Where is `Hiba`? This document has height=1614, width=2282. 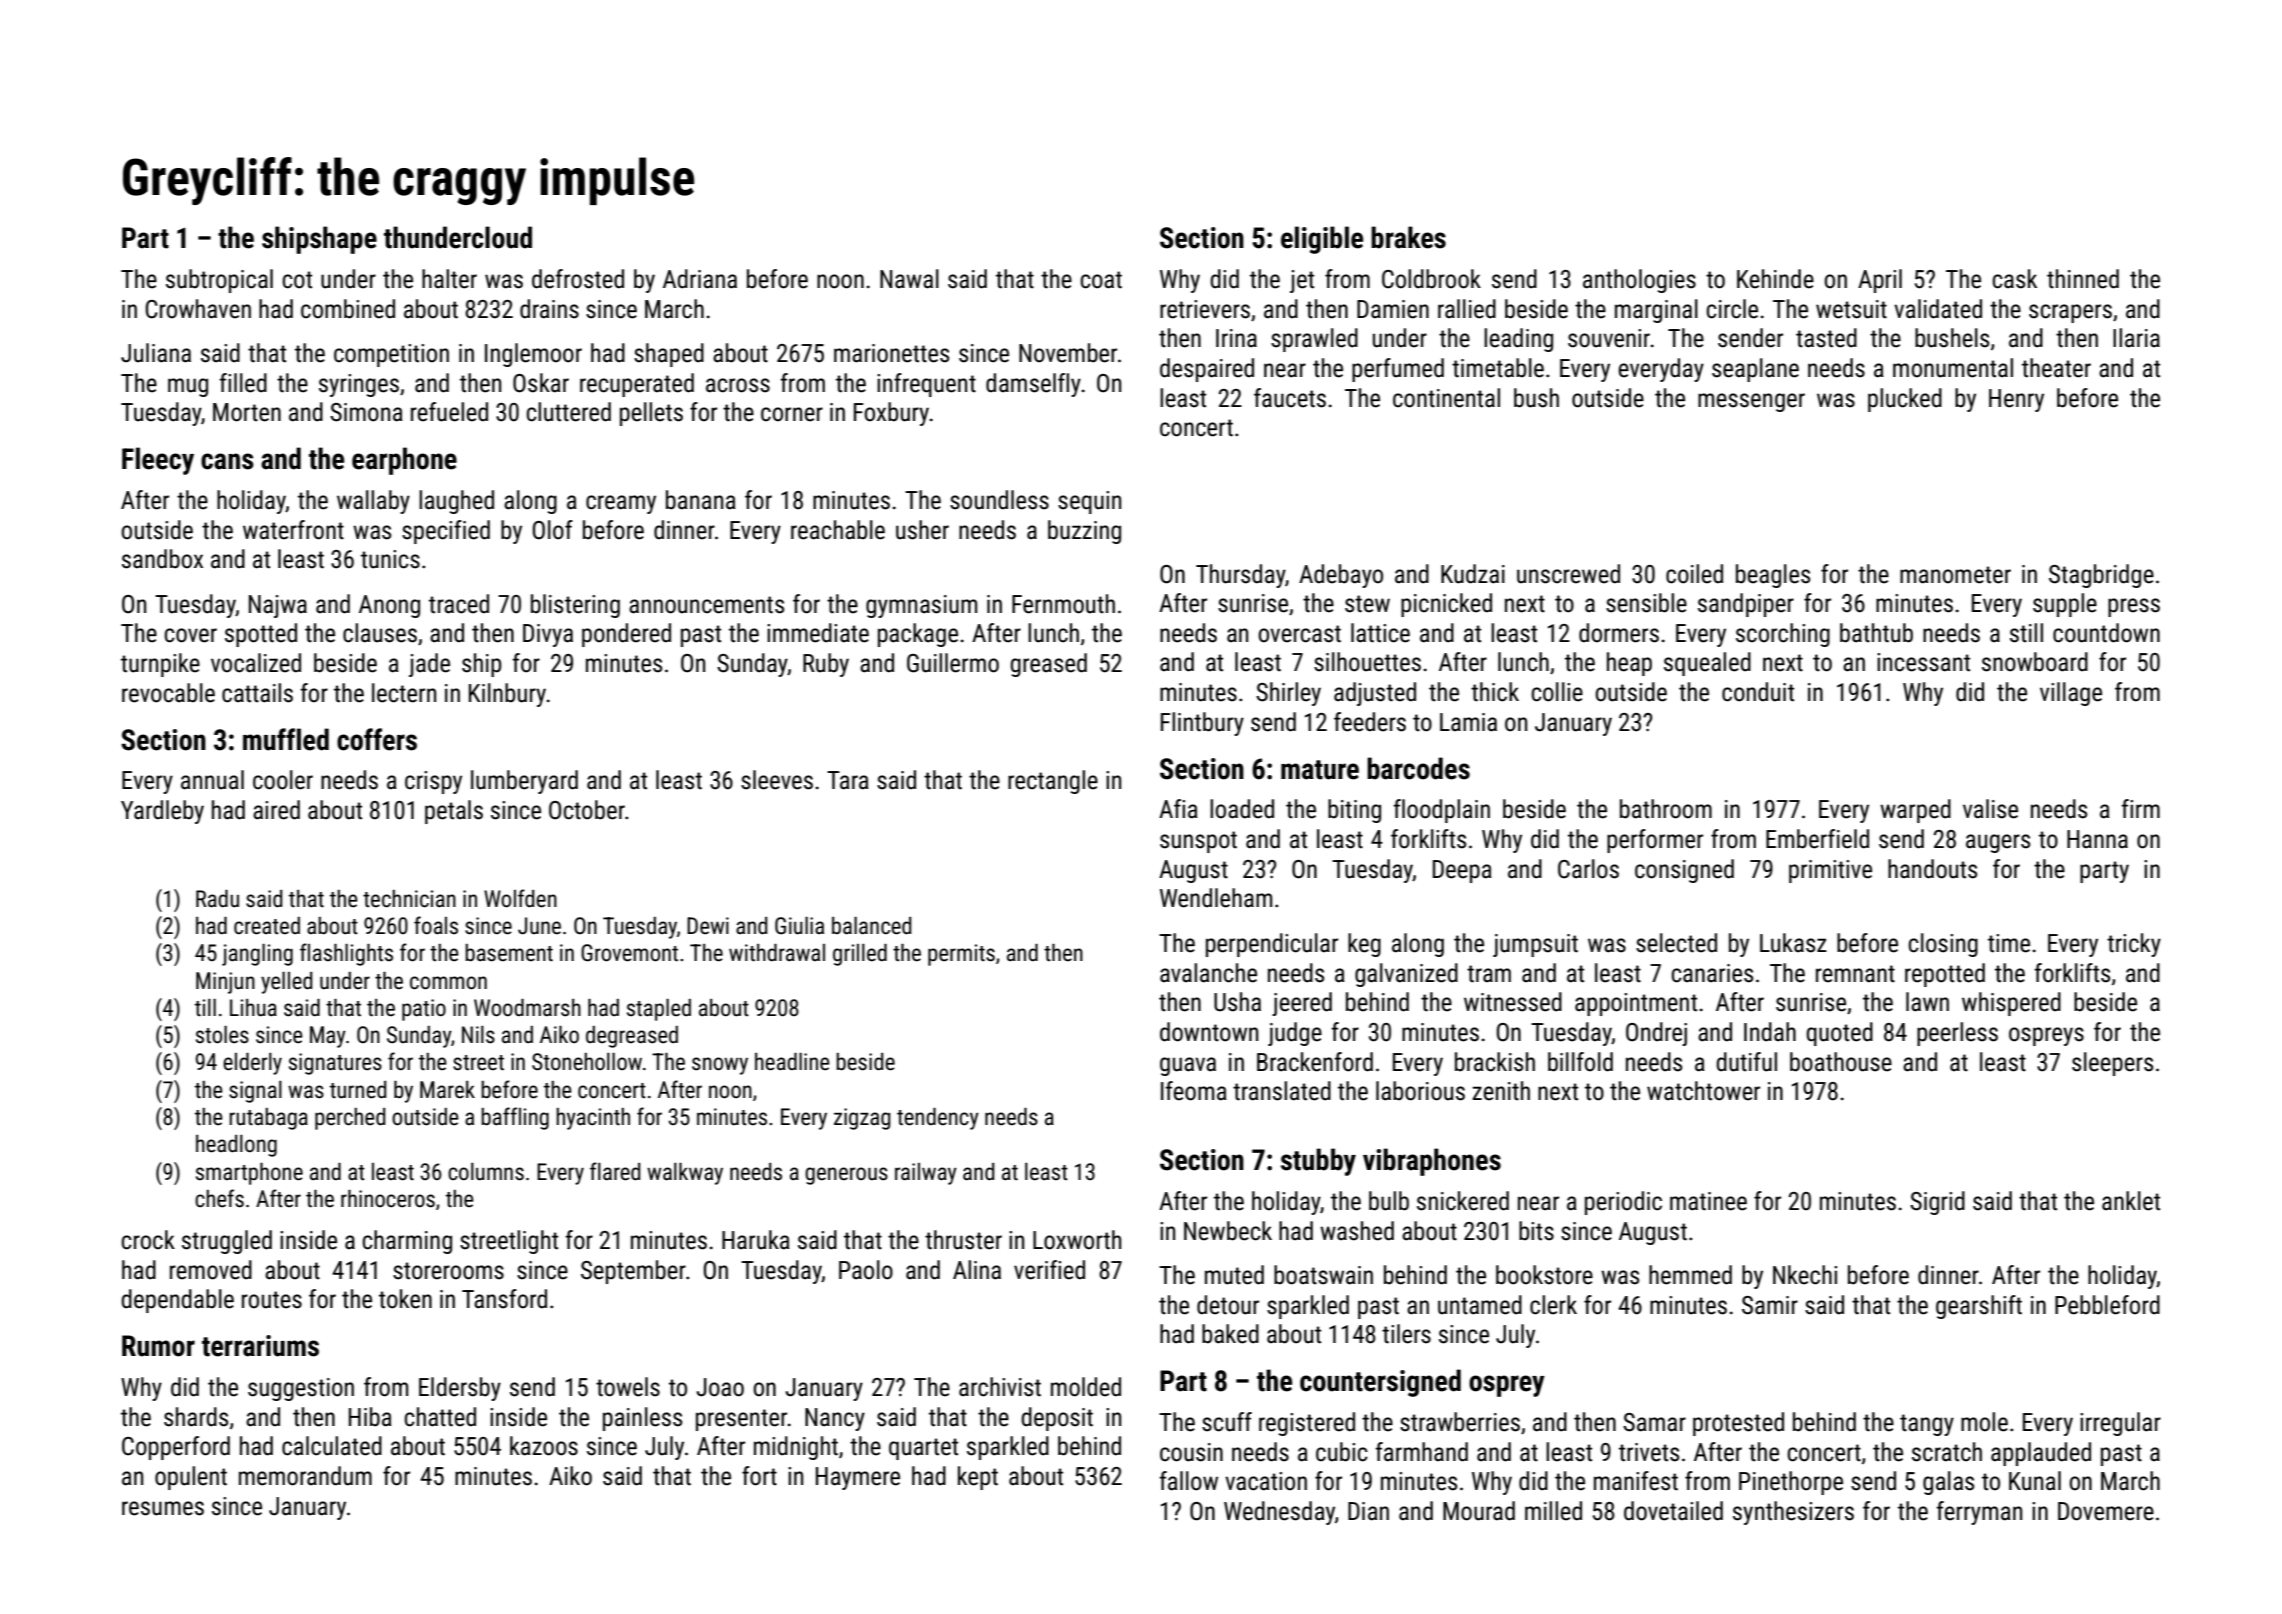 Hiba is located at coordinates (370, 1417).
